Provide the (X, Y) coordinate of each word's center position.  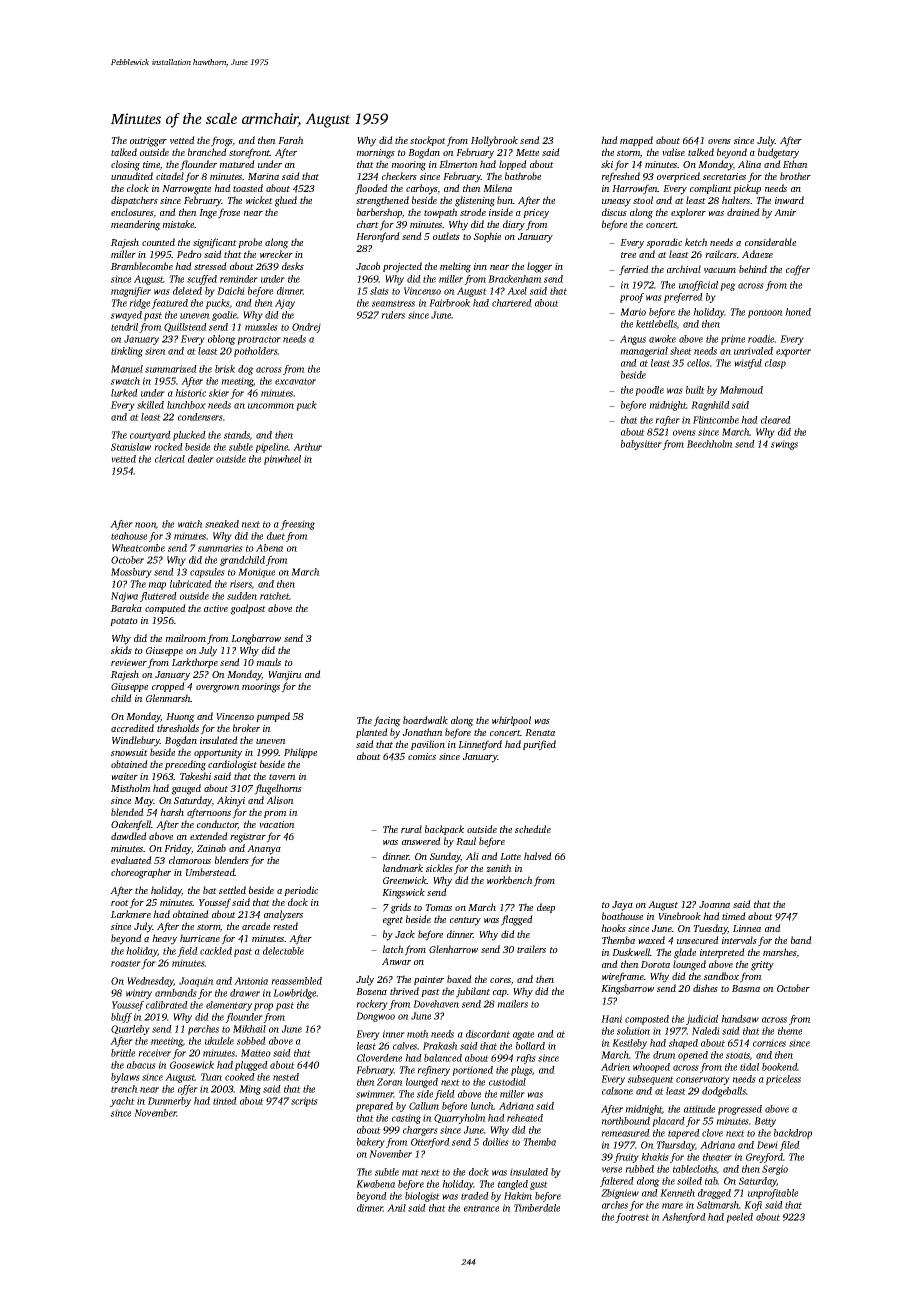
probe (250, 243)
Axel (517, 291)
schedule (533, 829)
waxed (651, 940)
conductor (217, 825)
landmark (403, 868)
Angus (633, 340)
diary (514, 225)
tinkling (127, 352)
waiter (124, 776)
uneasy (616, 203)
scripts (304, 1102)
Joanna (714, 904)
